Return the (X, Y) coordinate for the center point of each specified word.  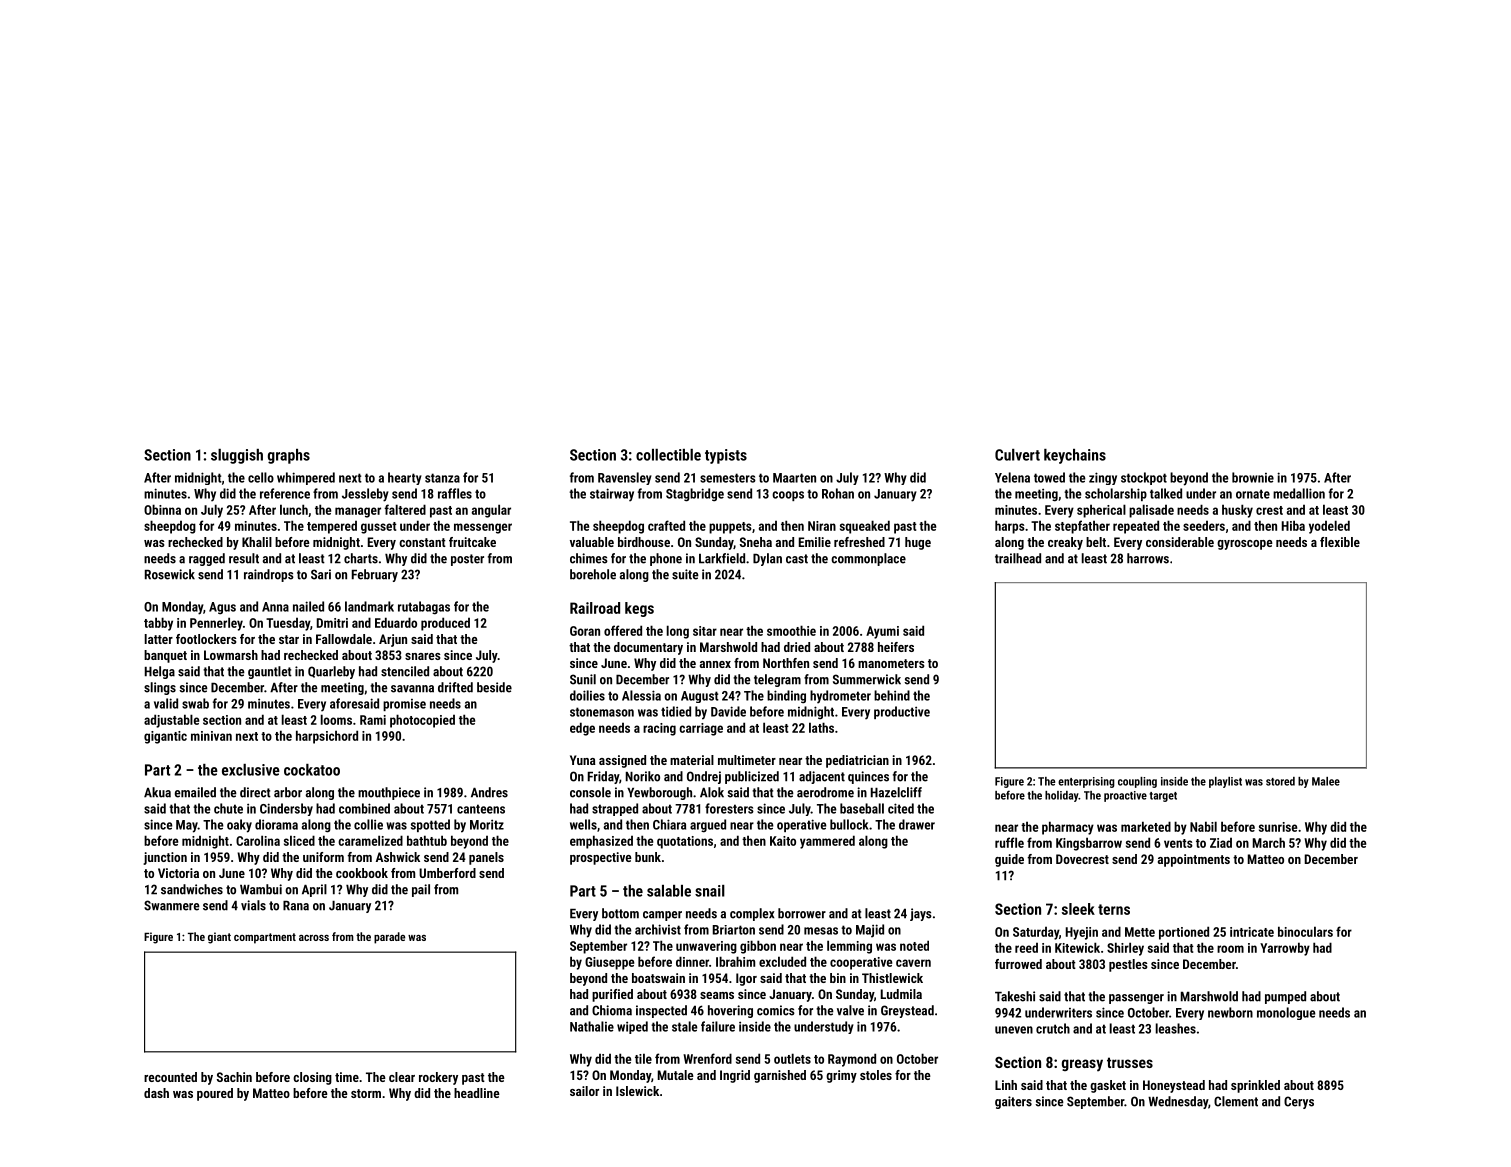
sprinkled (1255, 1086)
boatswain (658, 978)
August (700, 697)
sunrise (1278, 827)
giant (219, 938)
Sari (321, 574)
